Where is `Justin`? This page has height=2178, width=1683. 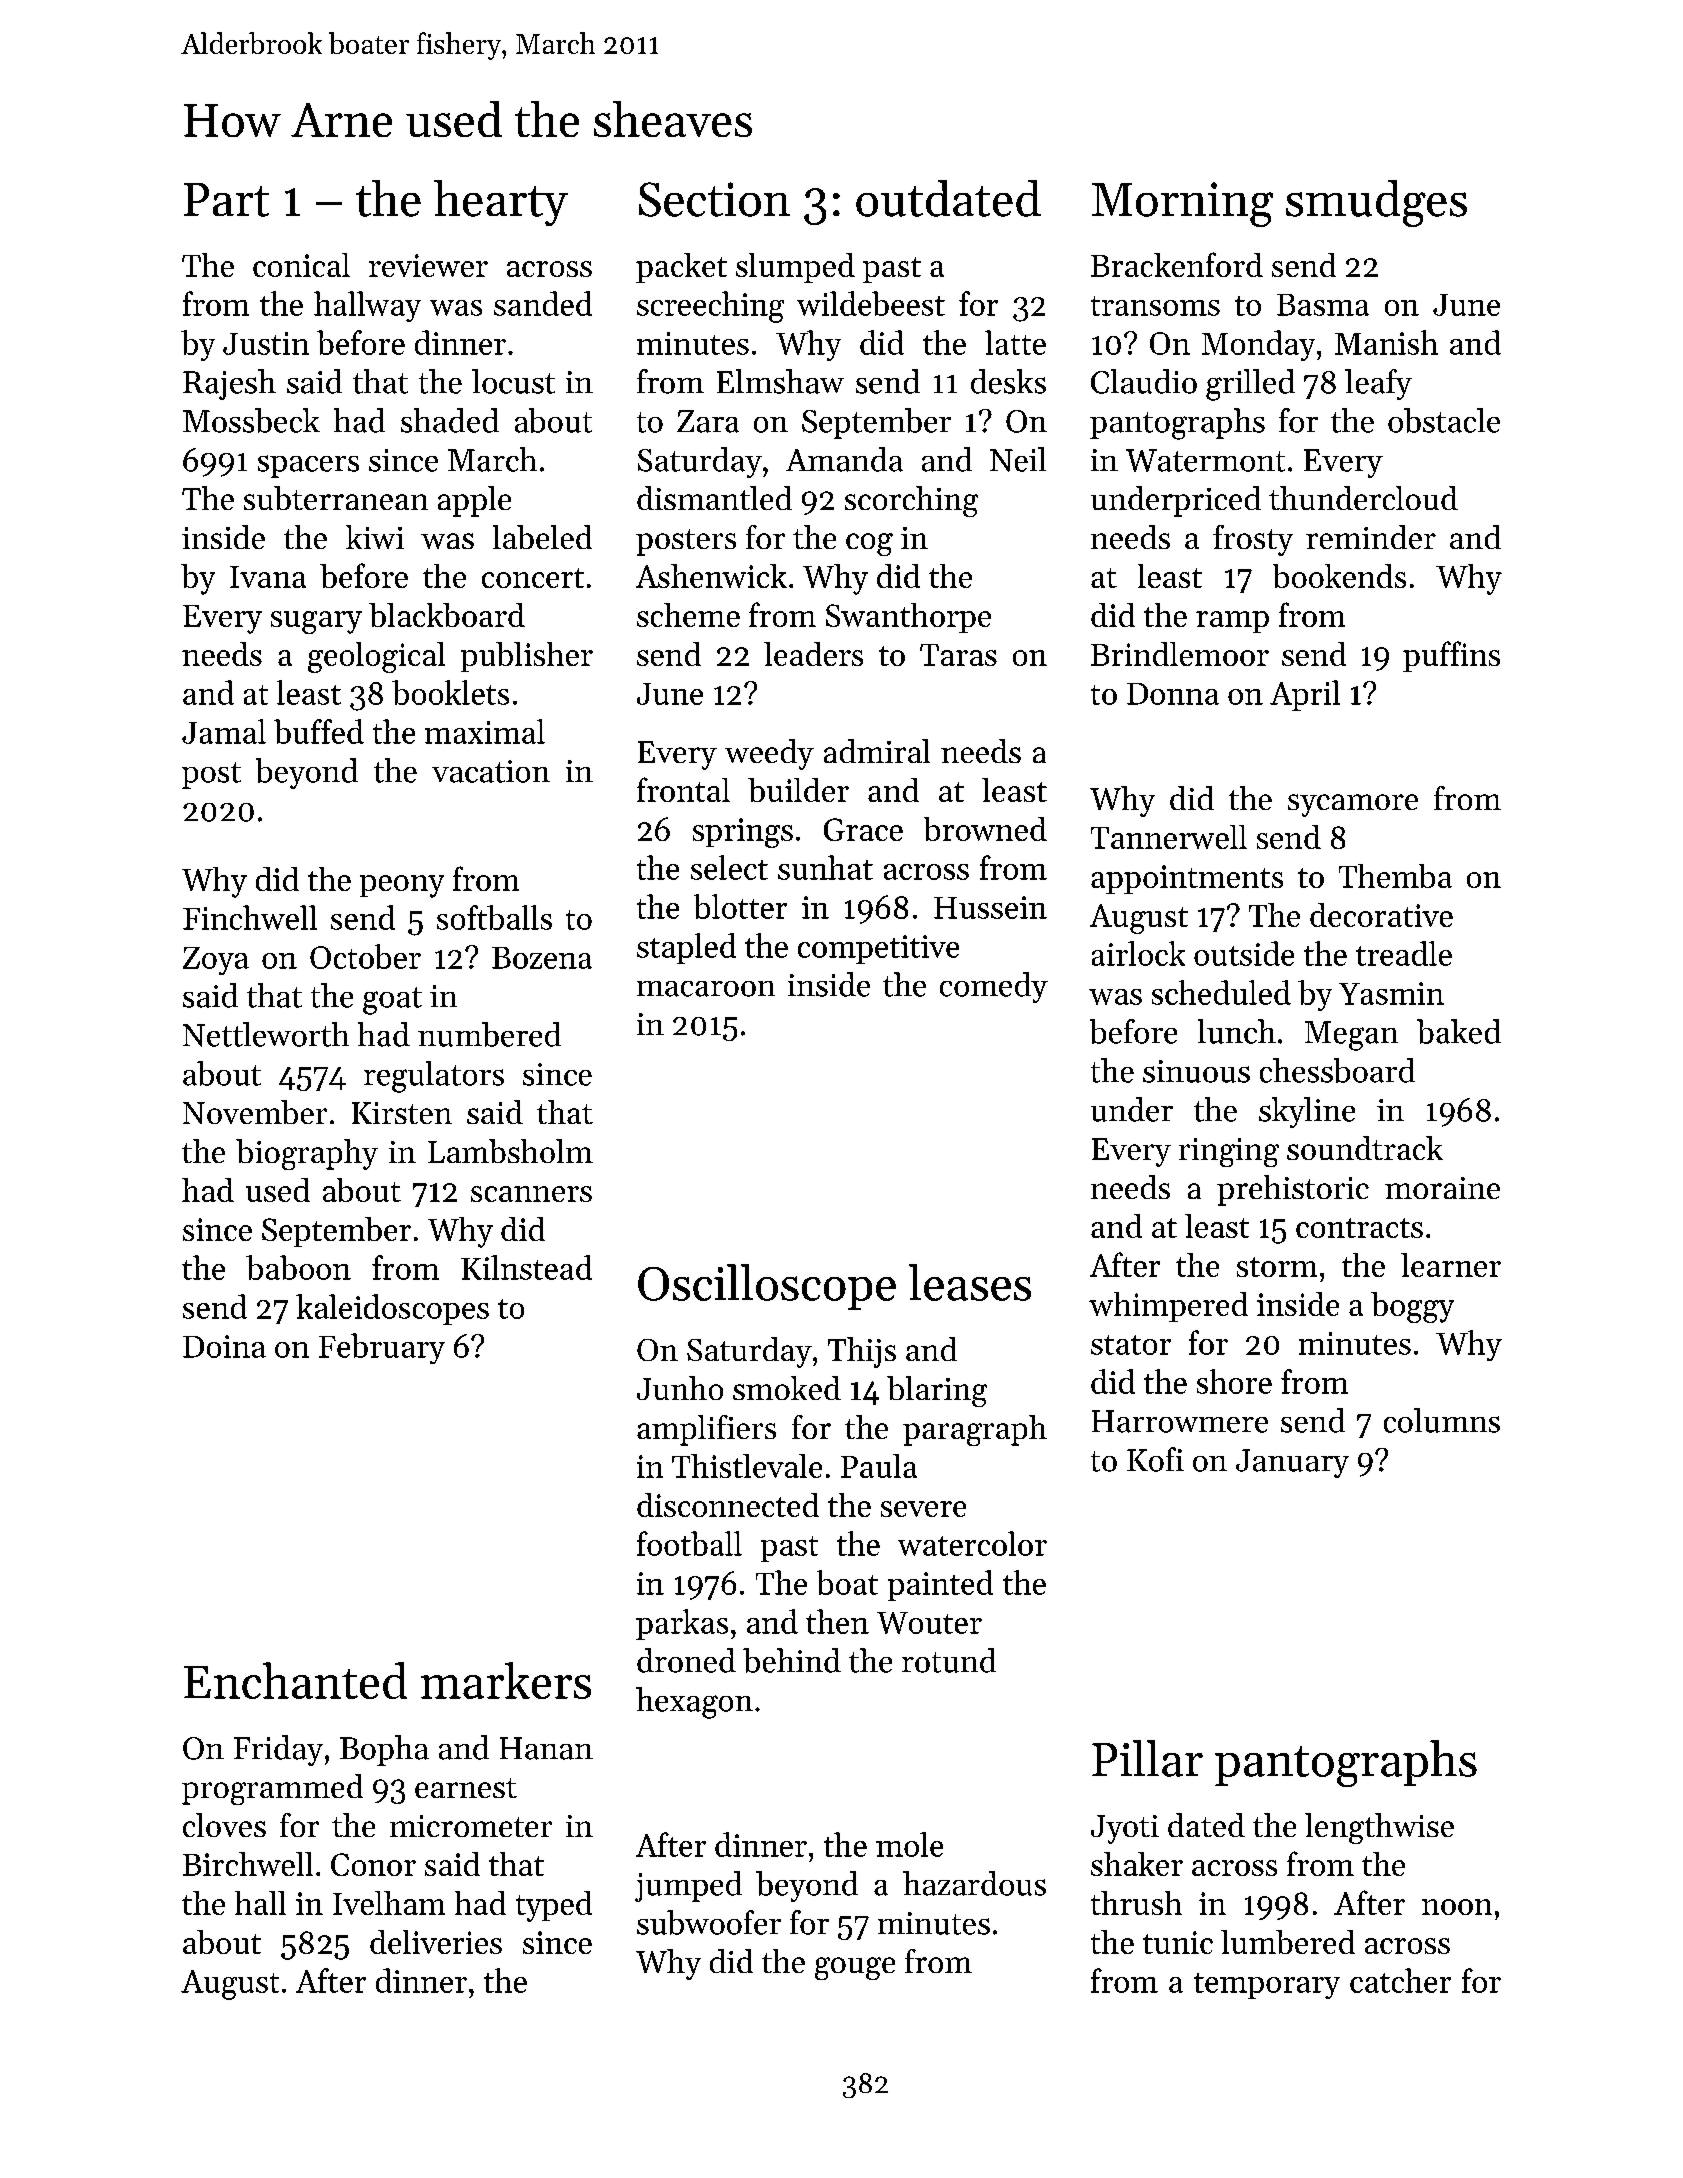 Justin is located at coordinates (266, 343).
